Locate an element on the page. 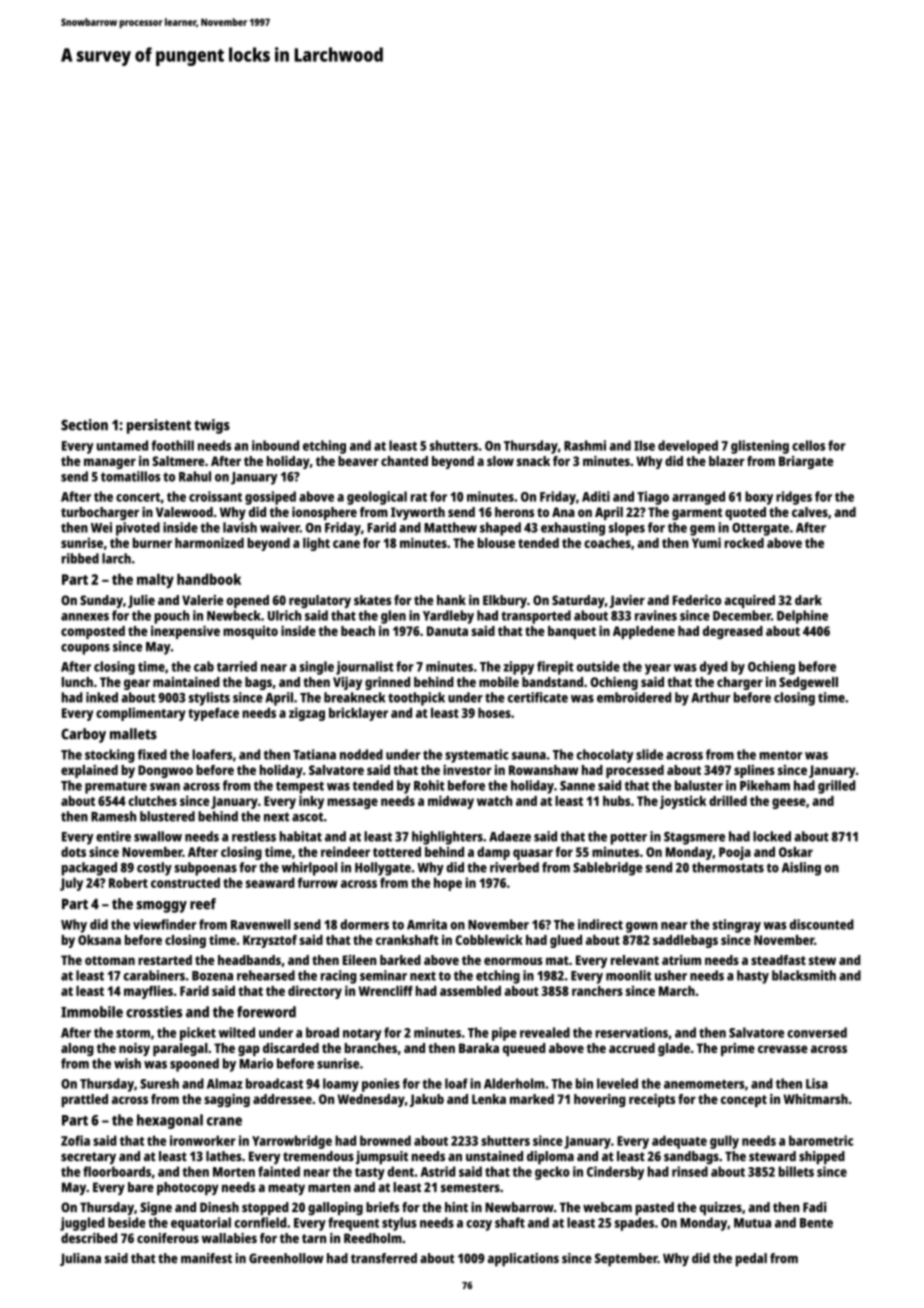  hasty is located at coordinates (753, 977).
